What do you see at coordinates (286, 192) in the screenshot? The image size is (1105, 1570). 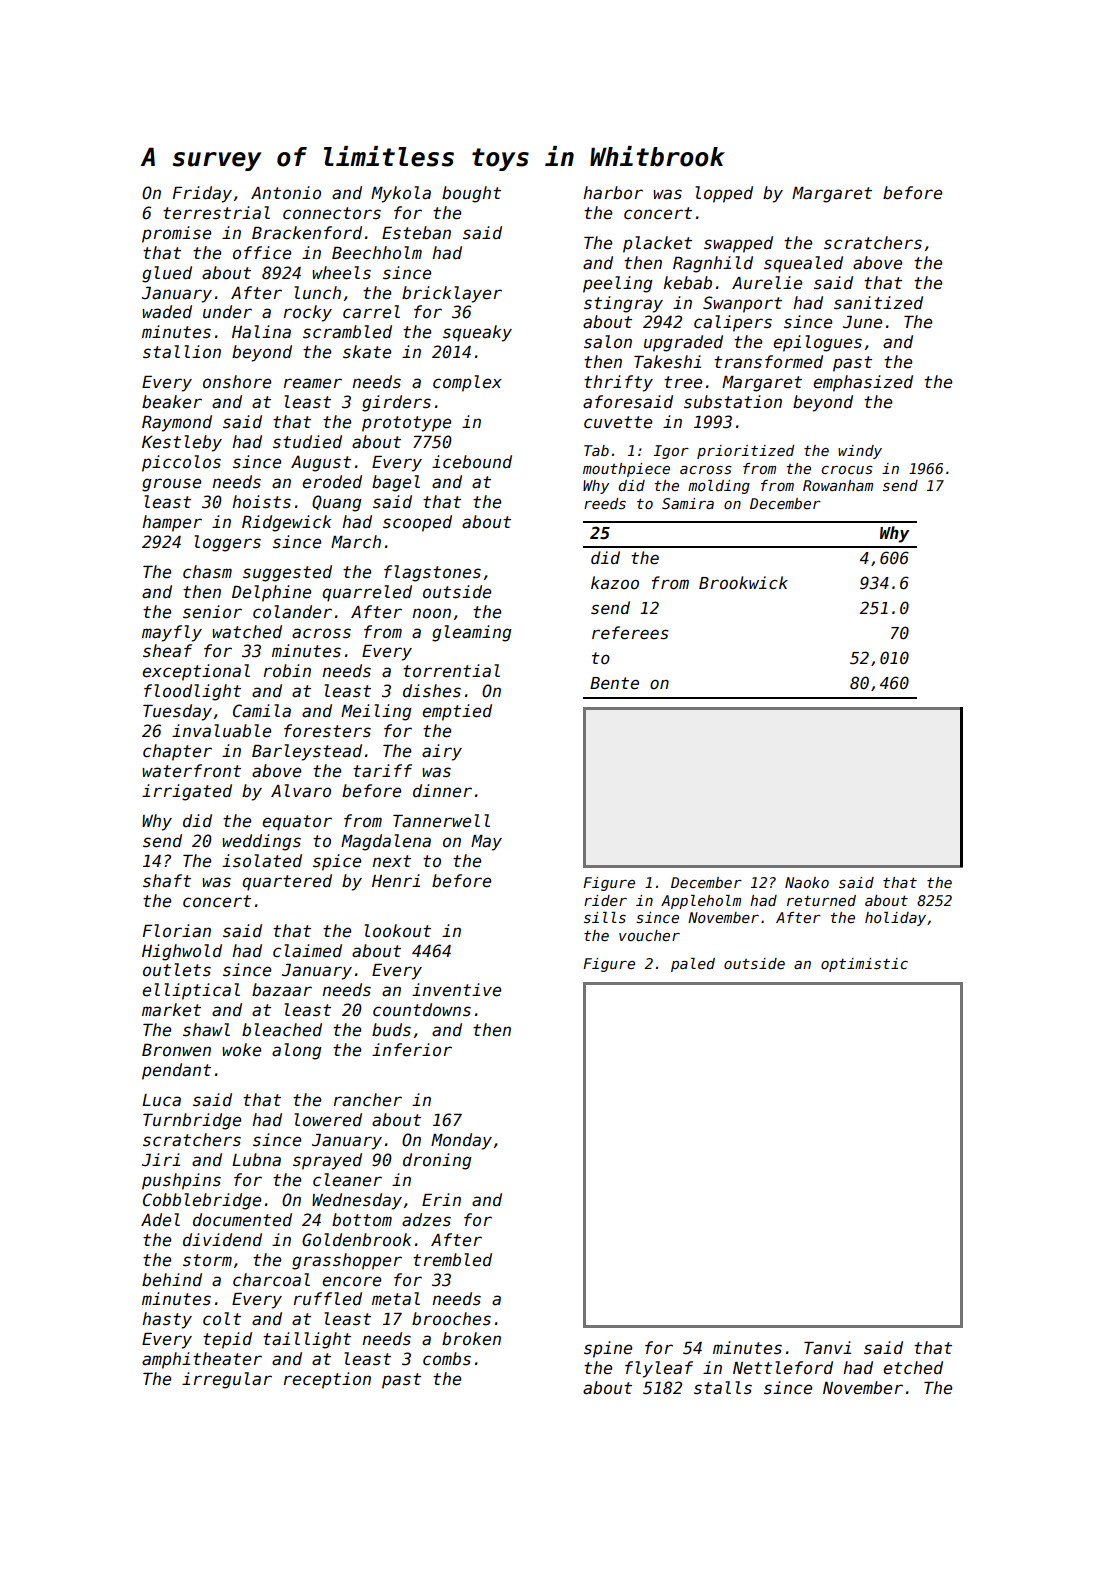 I see `Antonio` at bounding box center [286, 192].
